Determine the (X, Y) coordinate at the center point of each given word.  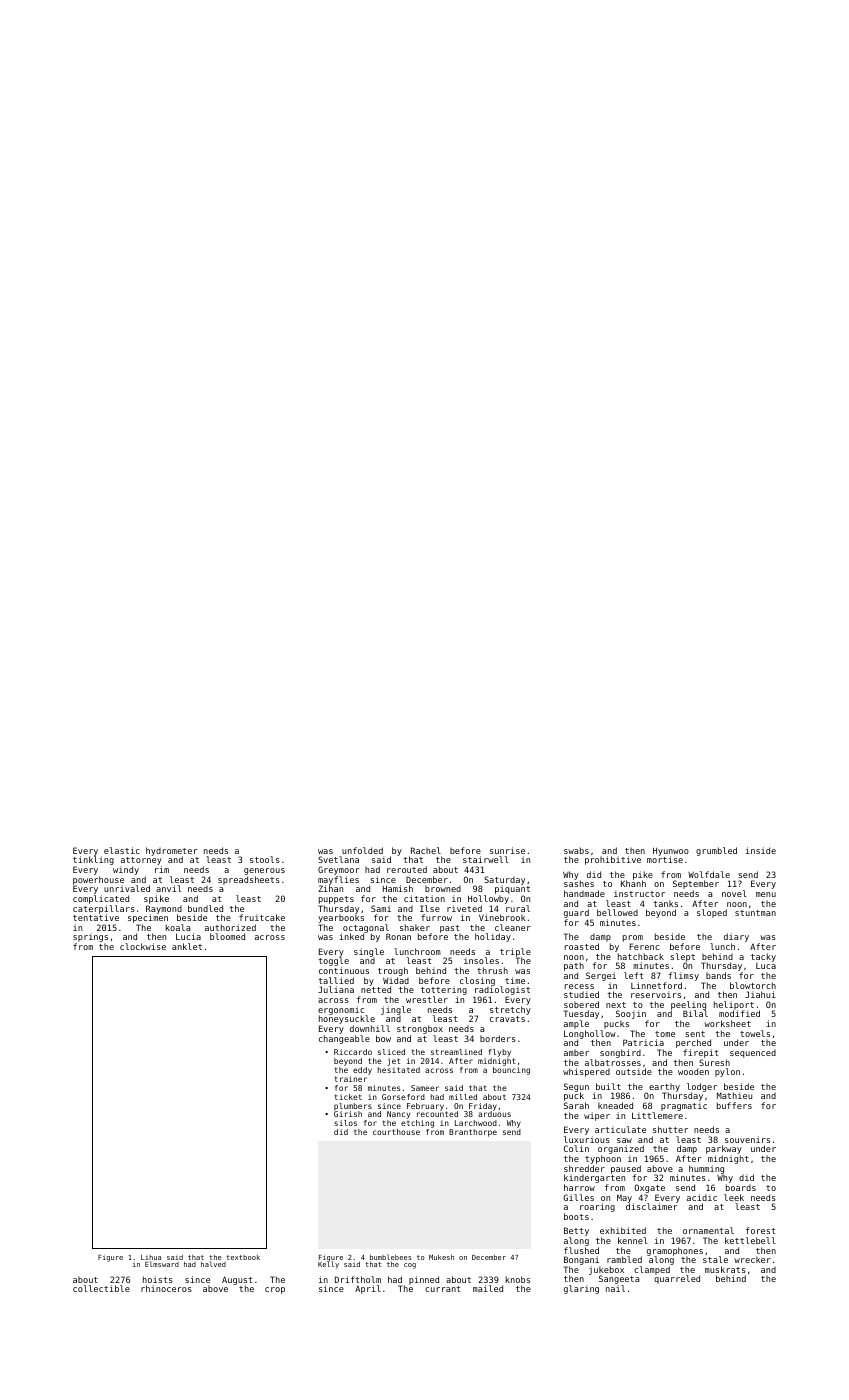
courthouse (396, 1132)
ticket (348, 1097)
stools (265, 859)
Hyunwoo (671, 852)
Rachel (426, 850)
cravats (507, 1019)
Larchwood (476, 1123)
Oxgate (650, 1188)
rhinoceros (166, 1288)
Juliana (336, 989)
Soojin (631, 1014)
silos (345, 1123)
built (608, 1086)
